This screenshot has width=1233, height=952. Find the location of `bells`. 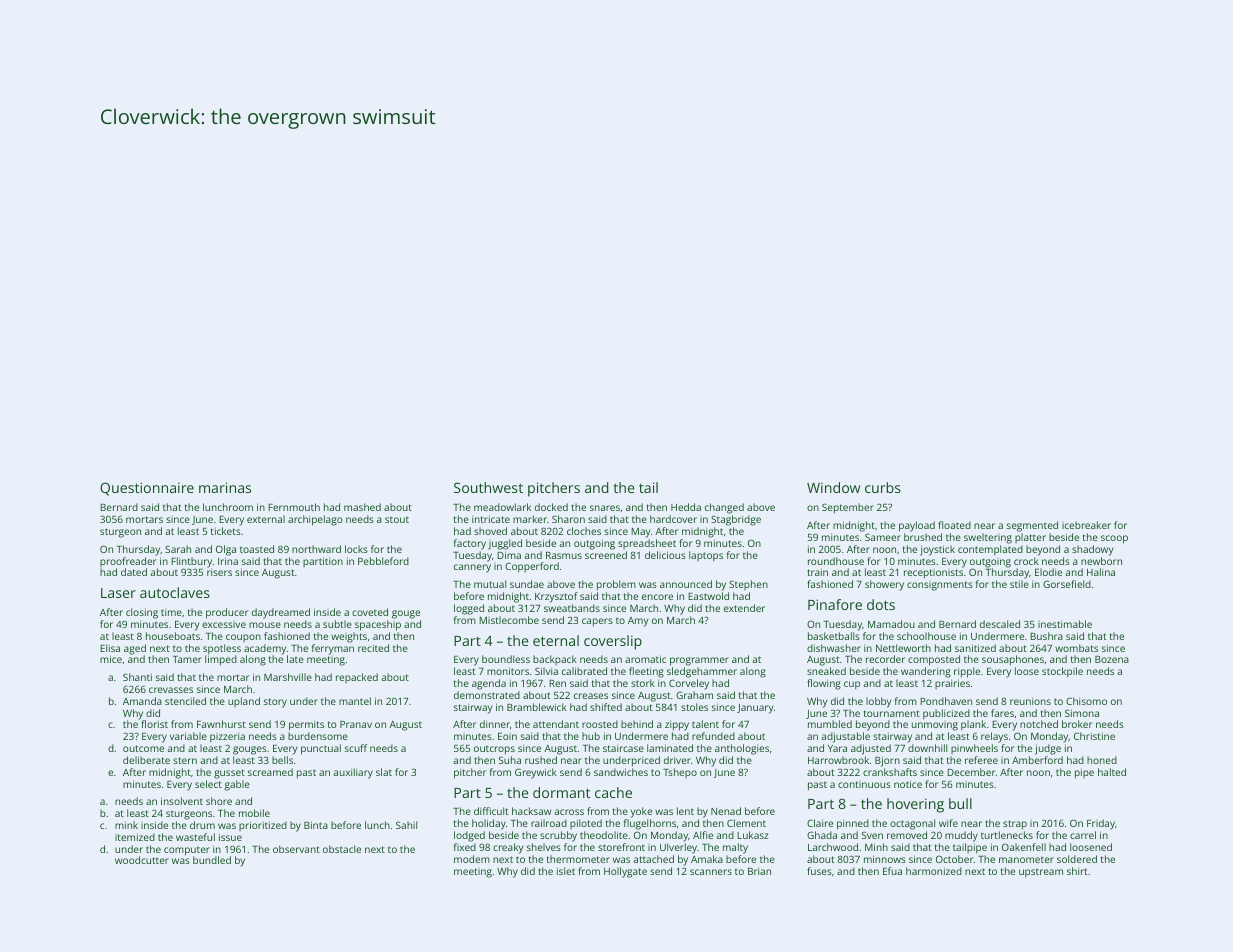

bells is located at coordinates (282, 760).
